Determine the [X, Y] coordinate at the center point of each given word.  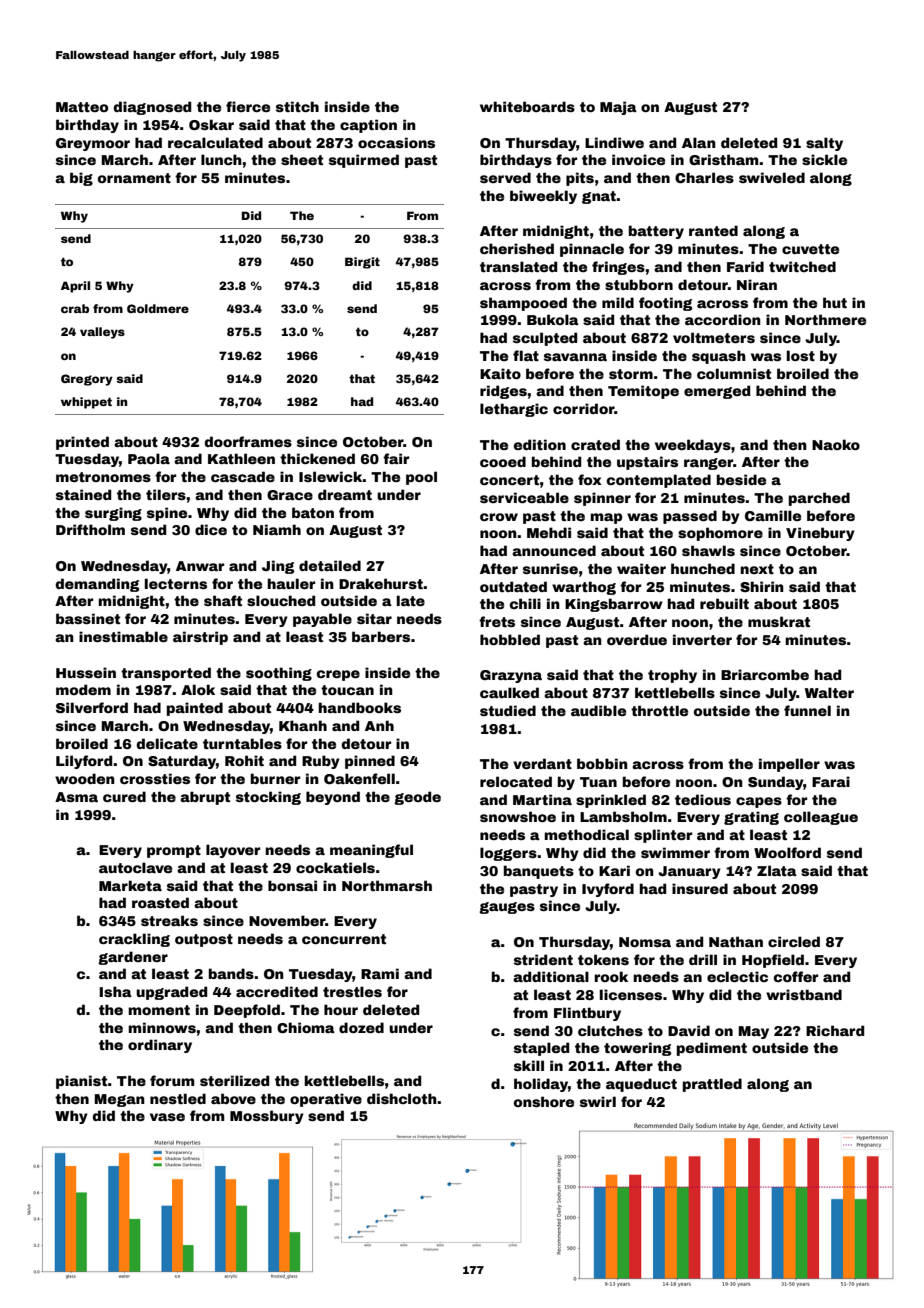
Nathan [736, 941]
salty [824, 144]
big [81, 179]
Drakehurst [381, 583]
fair [396, 458]
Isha [115, 991]
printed [82, 443]
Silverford [92, 707]
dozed [361, 1027]
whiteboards [527, 106]
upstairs [647, 463]
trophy [672, 676]
